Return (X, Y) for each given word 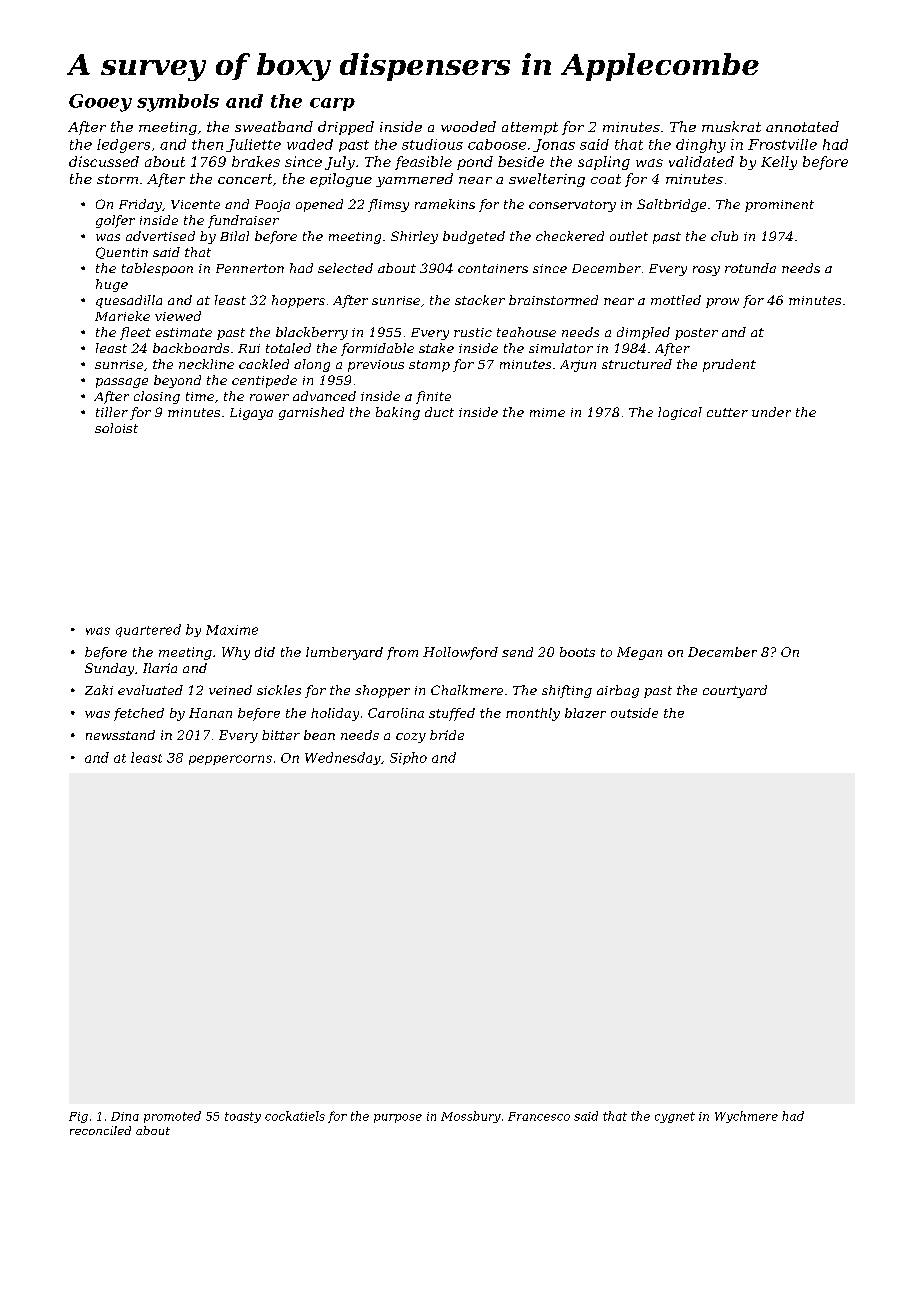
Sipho (408, 758)
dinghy (701, 146)
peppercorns (230, 760)
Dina (125, 1116)
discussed (104, 161)
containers (493, 268)
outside (634, 713)
